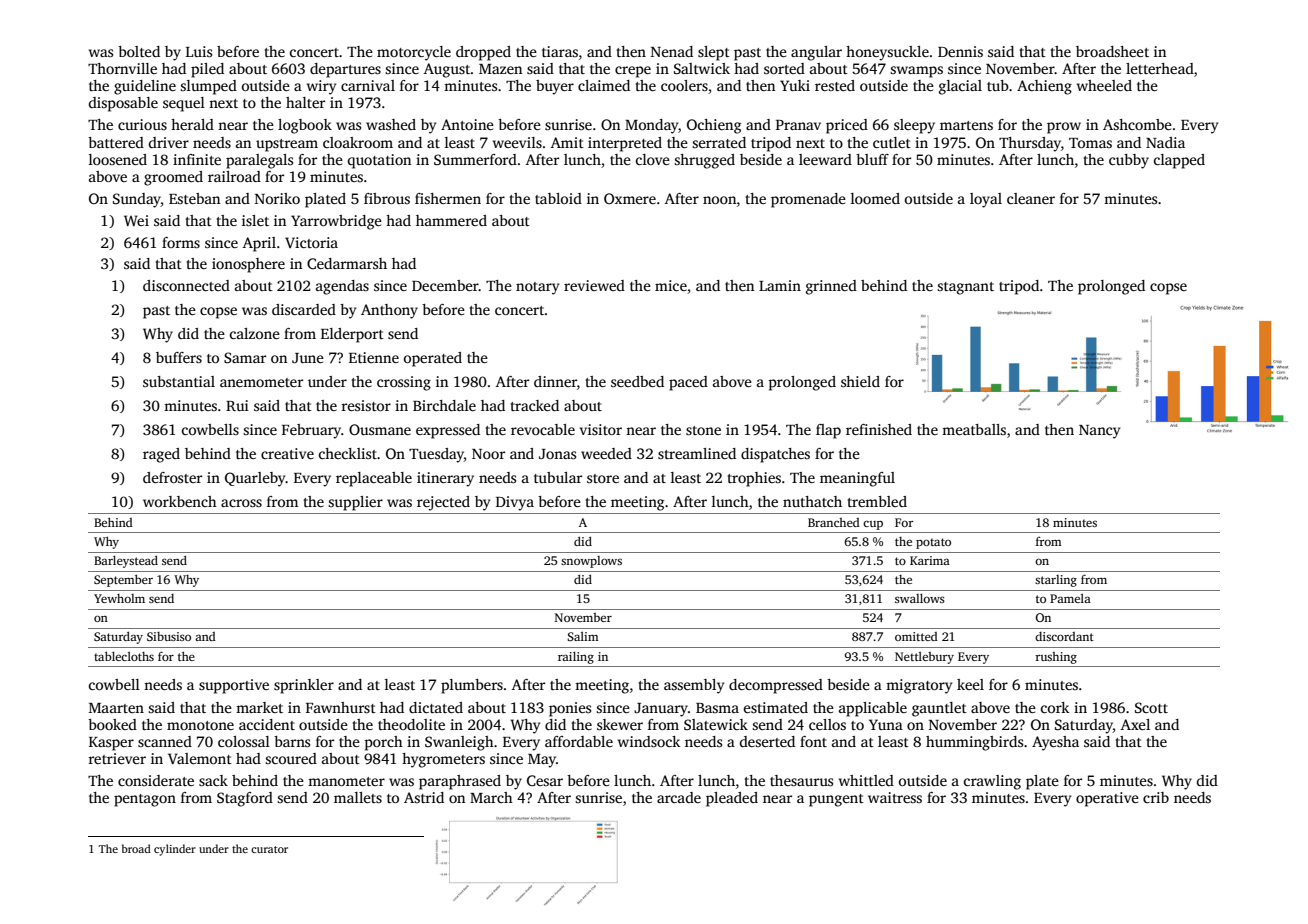  I want to click on Yewholm, so click(119, 598).
